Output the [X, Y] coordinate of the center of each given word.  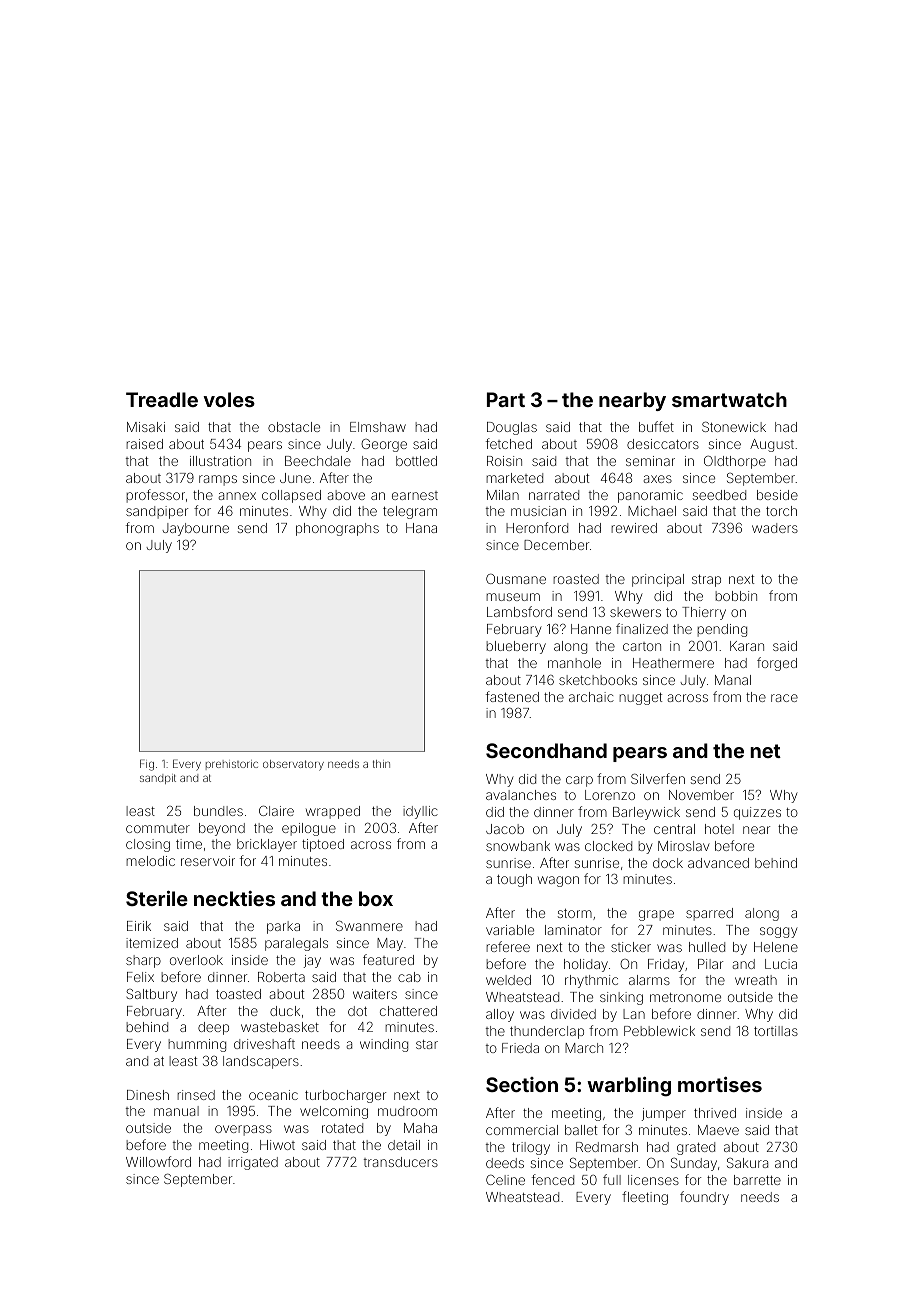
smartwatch [729, 399]
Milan [503, 495]
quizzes [757, 813]
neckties [234, 898]
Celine [505, 1180]
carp [579, 781]
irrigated [253, 1163]
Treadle [162, 399]
